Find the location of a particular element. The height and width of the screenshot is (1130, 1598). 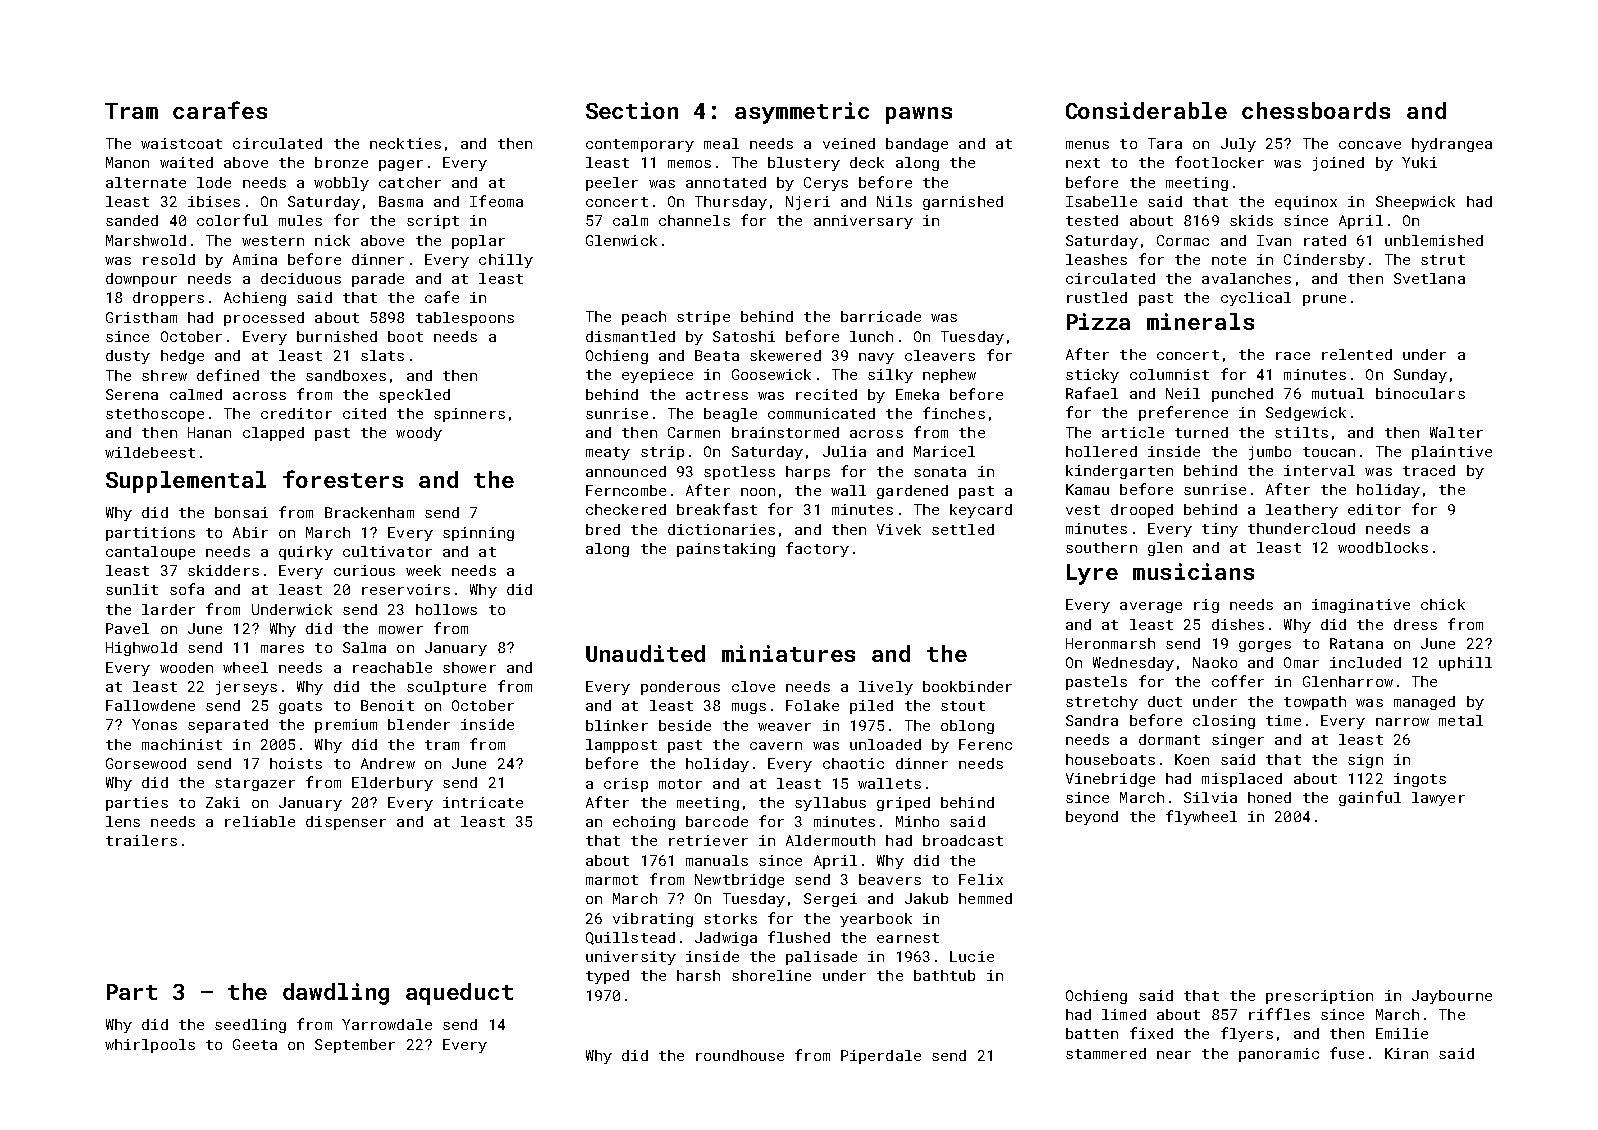

carafes is located at coordinates (220, 110).
